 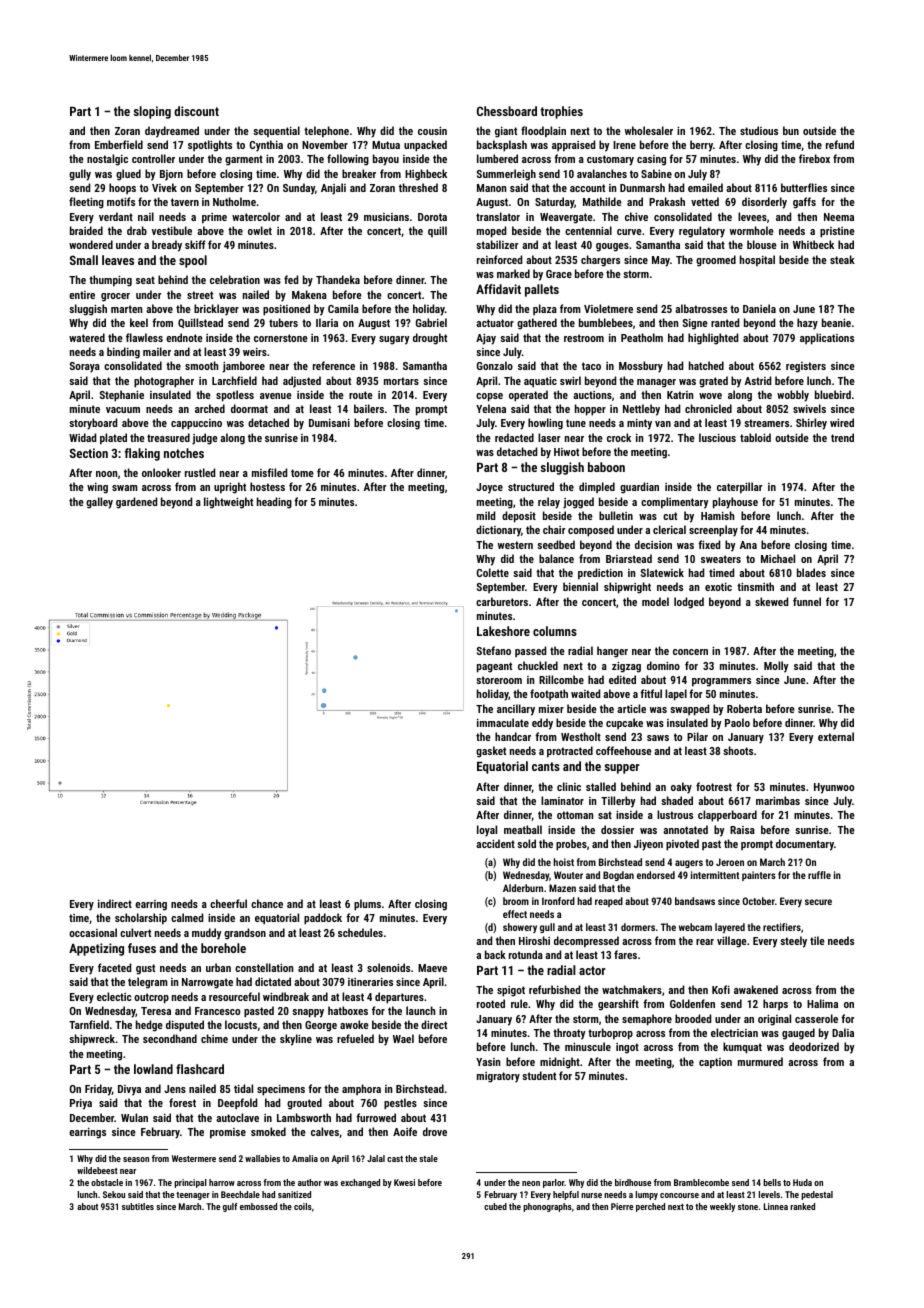 What do you see at coordinates (507, 111) in the page?
I see `Chessboard` at bounding box center [507, 111].
